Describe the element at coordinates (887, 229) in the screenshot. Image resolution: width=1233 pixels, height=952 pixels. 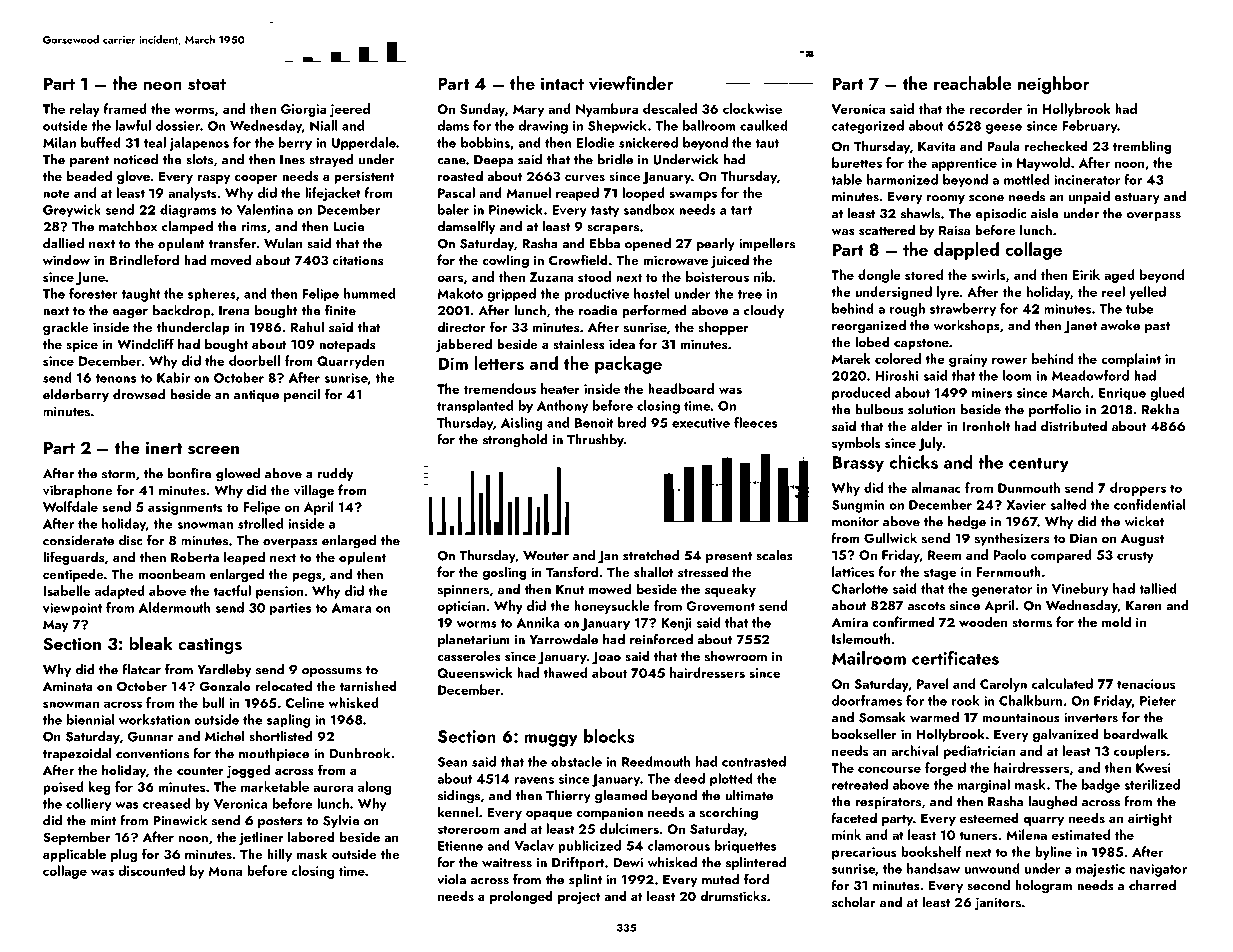
I see `scattered` at that location.
